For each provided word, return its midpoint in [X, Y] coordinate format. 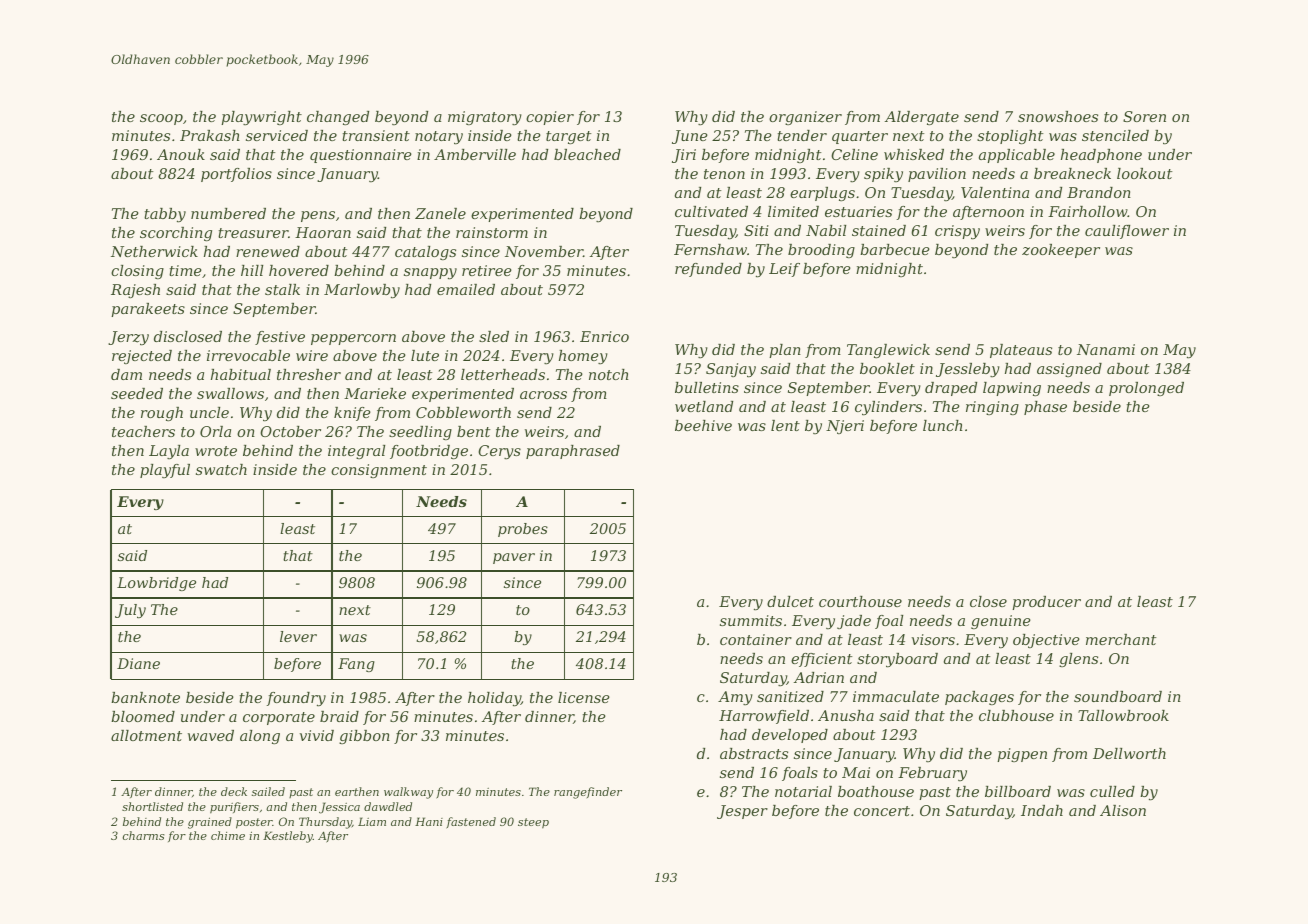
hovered [299, 270]
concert [882, 811]
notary [439, 138]
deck [234, 791]
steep [533, 823]
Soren [1144, 116]
